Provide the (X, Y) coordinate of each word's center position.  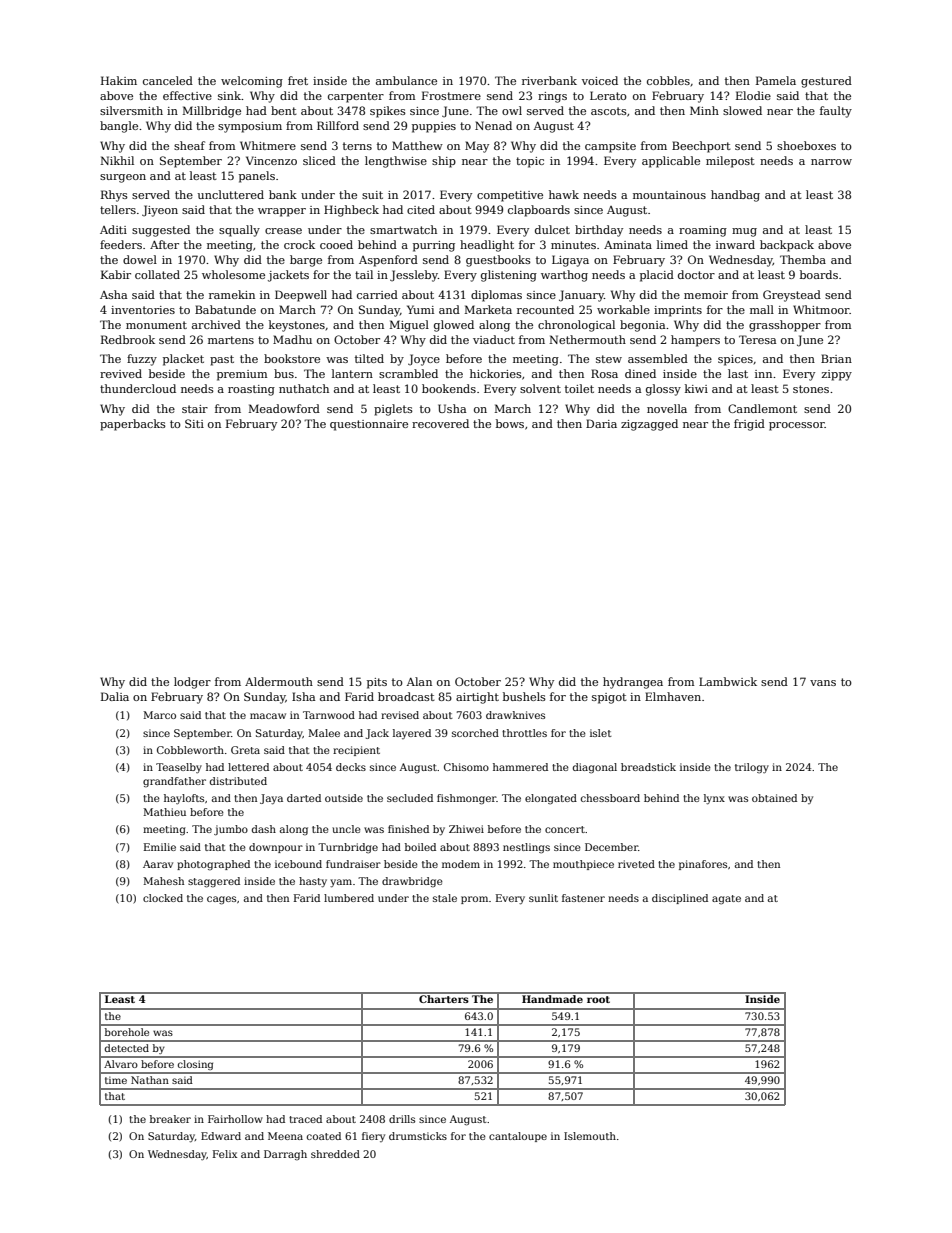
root (598, 999)
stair (195, 409)
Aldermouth (279, 681)
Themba (803, 259)
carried (377, 294)
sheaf (189, 145)
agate (726, 900)
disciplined (680, 899)
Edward (221, 1136)
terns (357, 146)
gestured (826, 82)
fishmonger (467, 799)
